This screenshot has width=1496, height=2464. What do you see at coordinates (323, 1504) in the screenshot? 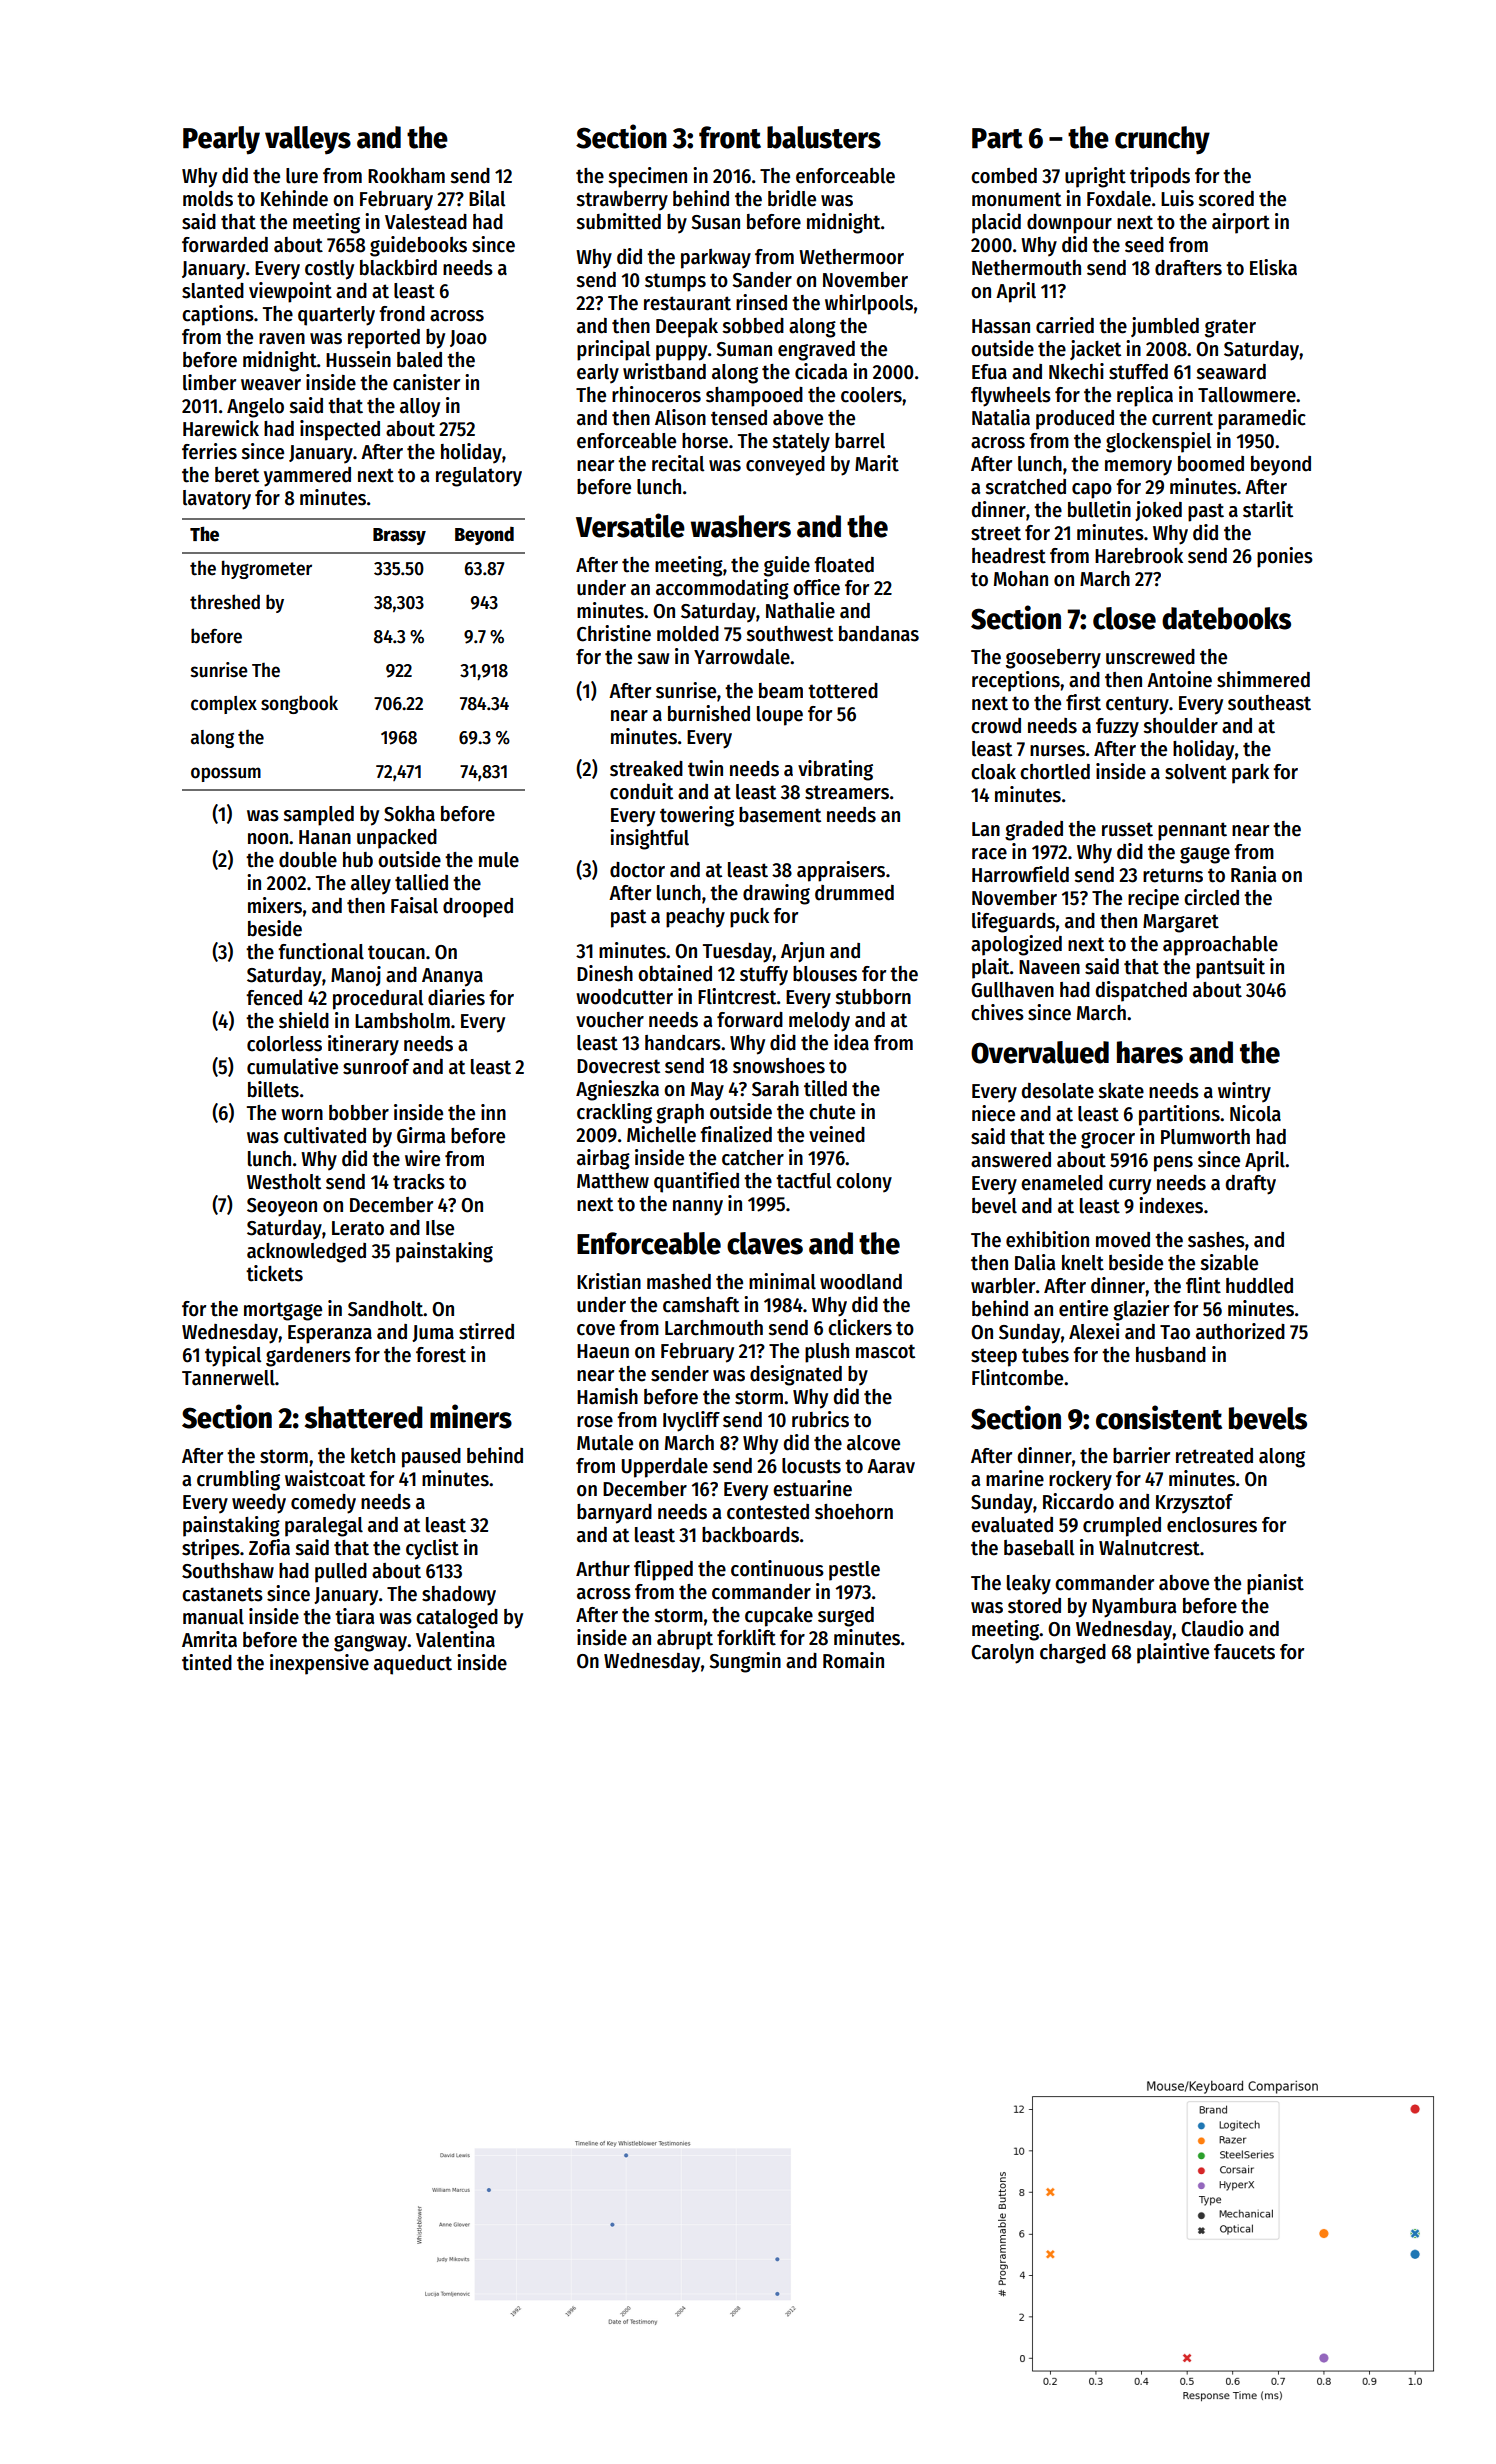
I see `comedy` at bounding box center [323, 1504].
